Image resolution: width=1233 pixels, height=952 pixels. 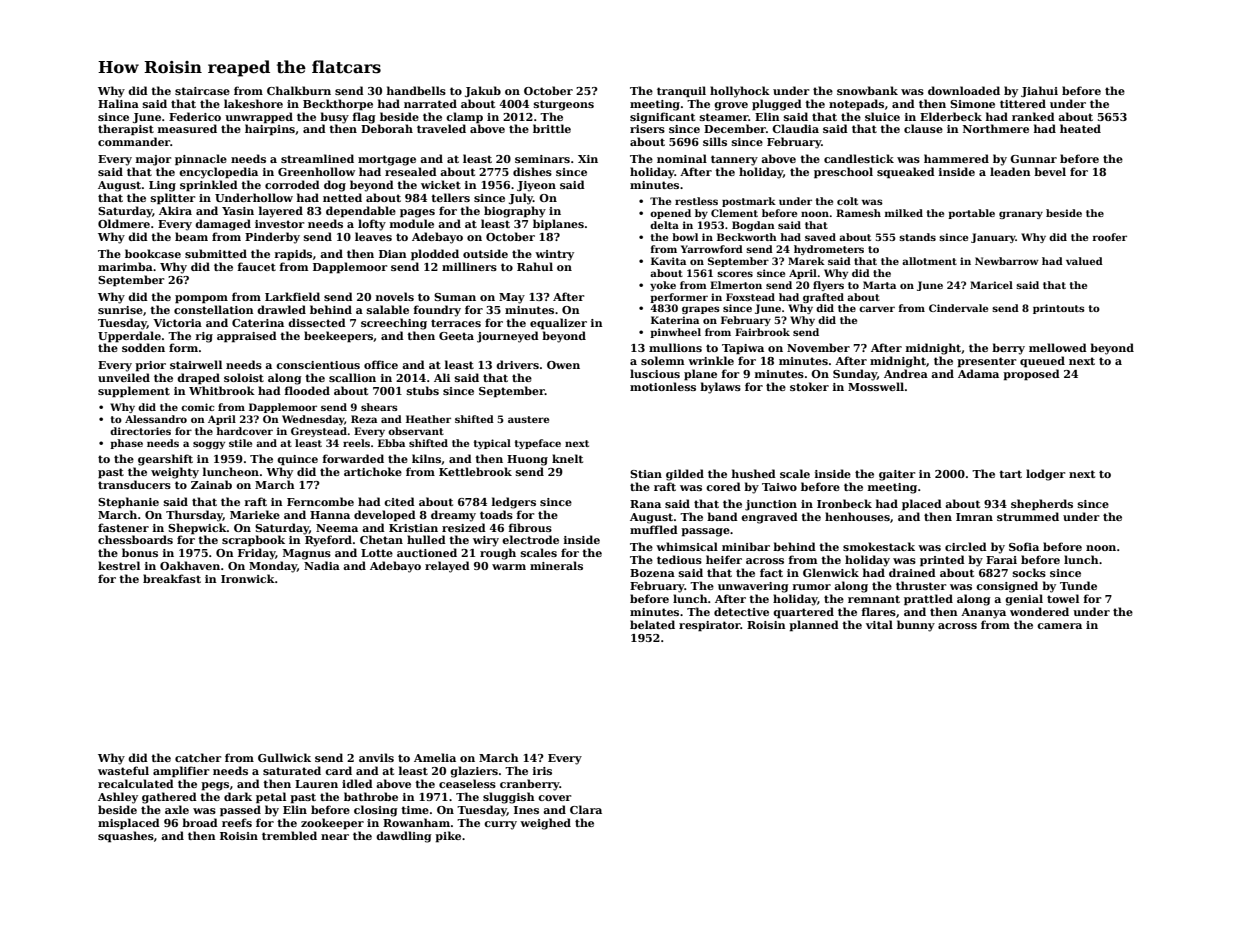 I want to click on lodger, so click(x=1046, y=475).
